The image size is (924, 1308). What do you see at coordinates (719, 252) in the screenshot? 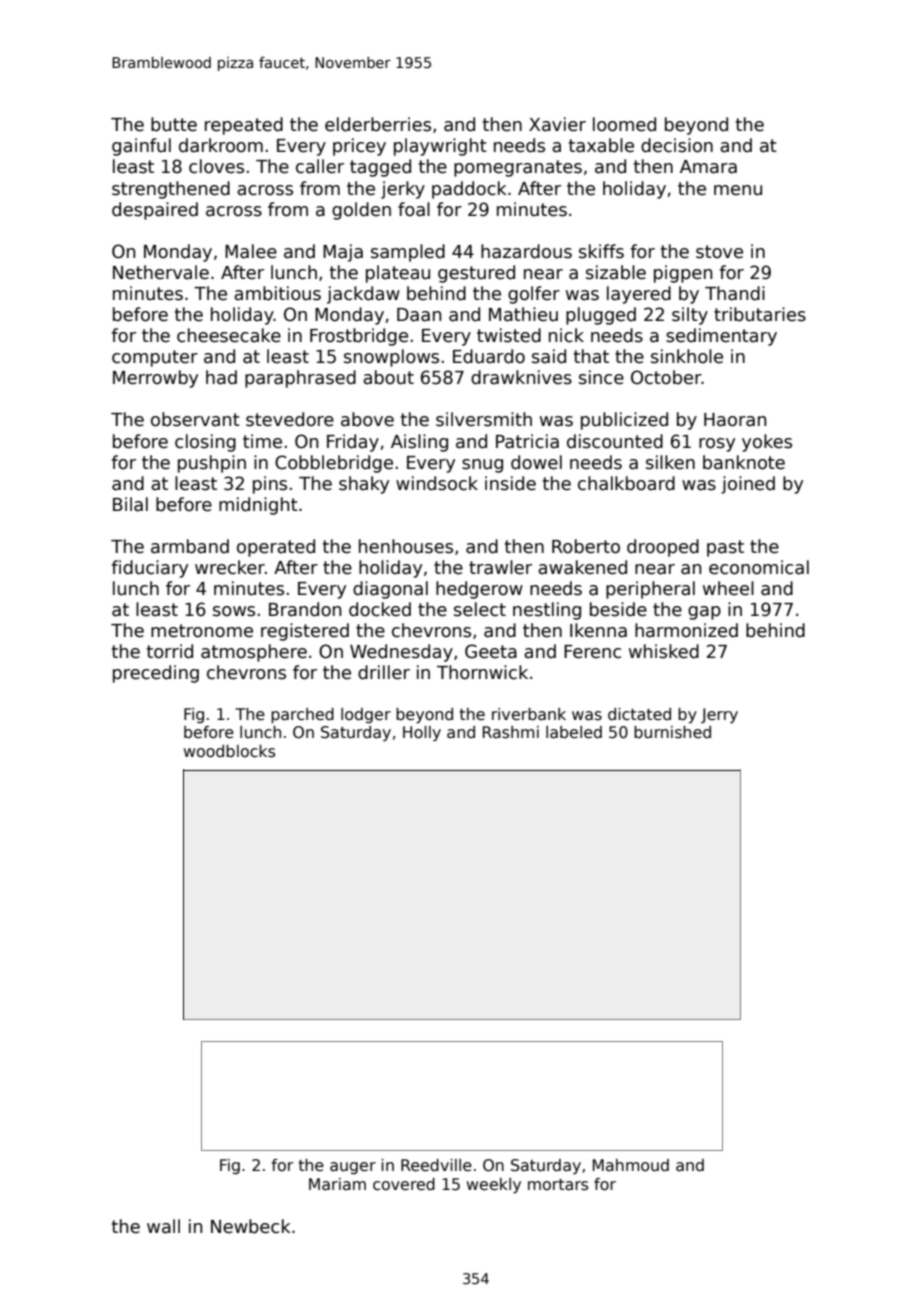
I see `stove` at bounding box center [719, 252].
